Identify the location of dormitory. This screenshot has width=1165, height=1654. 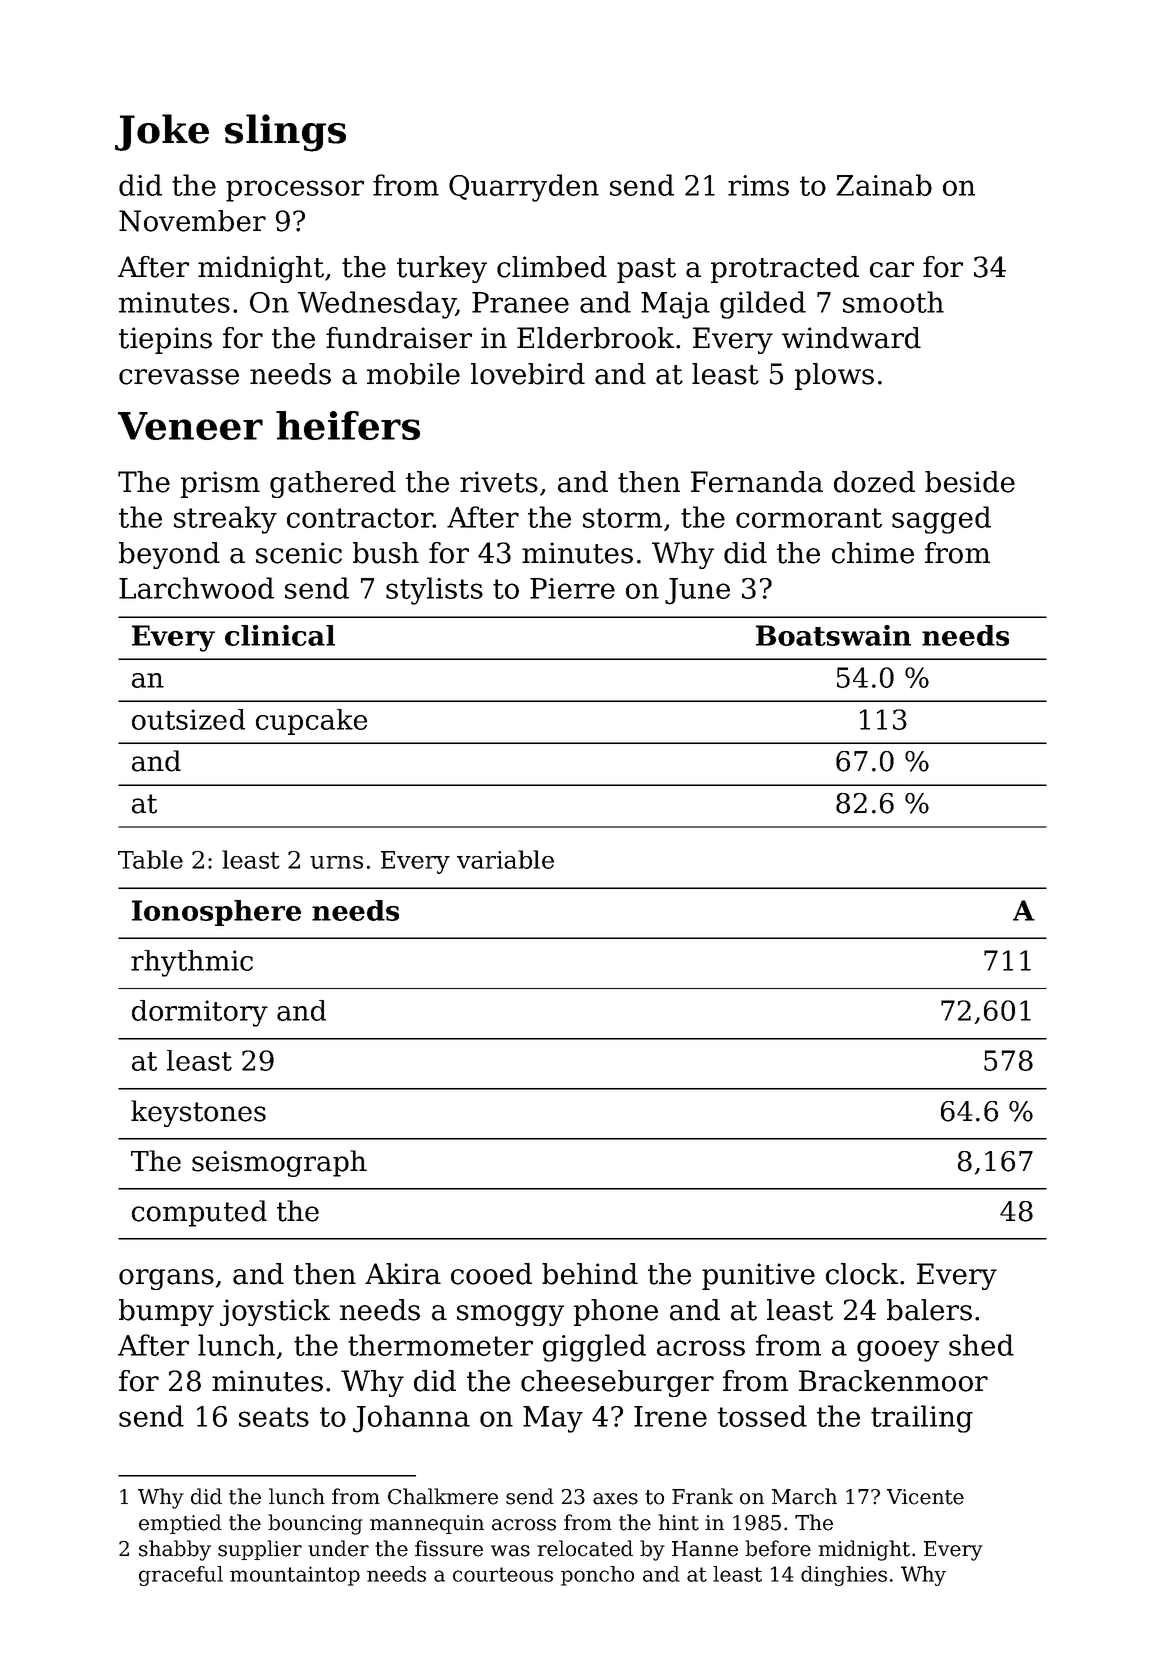
(200, 1013).
